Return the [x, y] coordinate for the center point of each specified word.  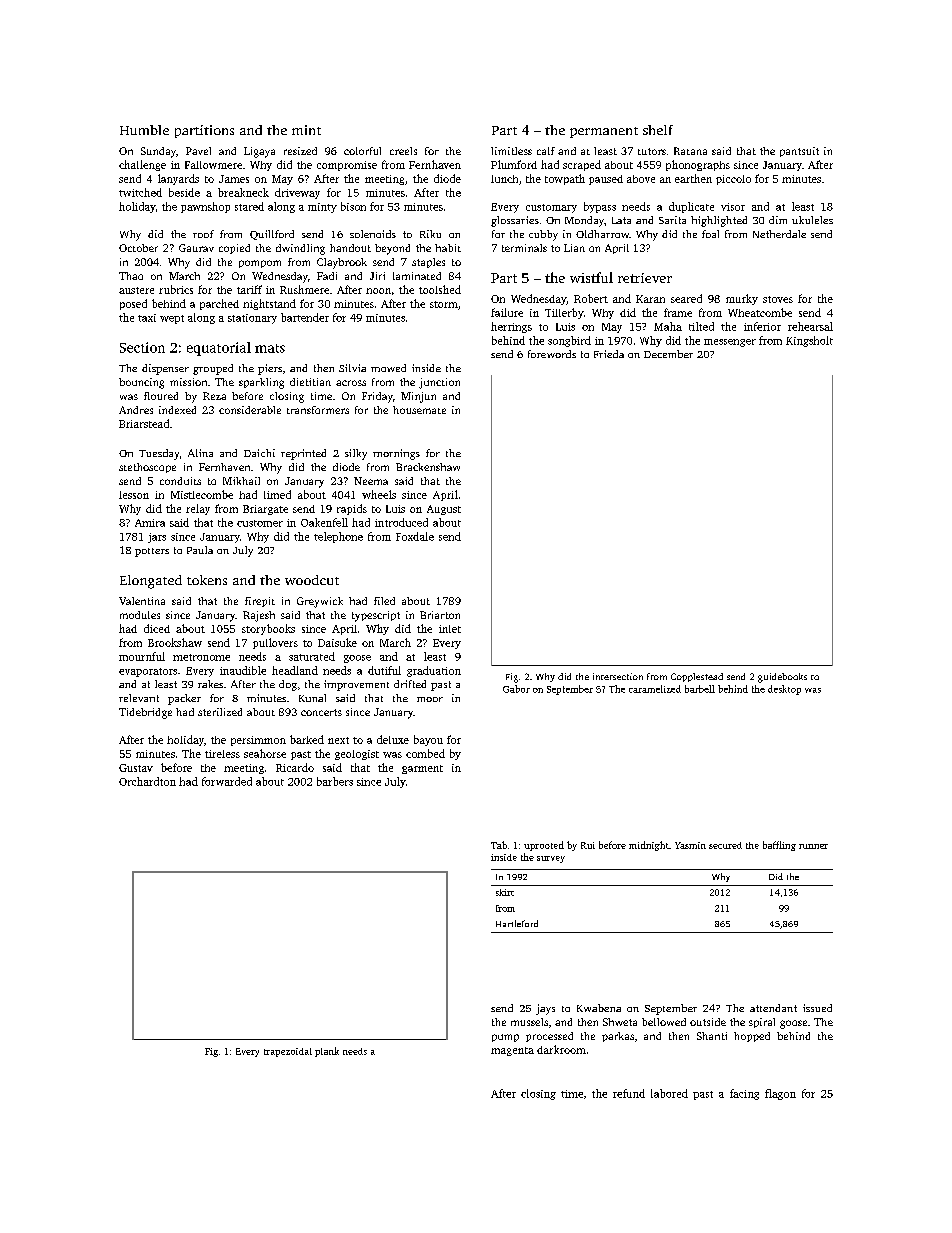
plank [327, 1052]
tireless [222, 754]
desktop [784, 690]
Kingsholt [809, 341]
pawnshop [205, 207]
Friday [377, 397]
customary [551, 208]
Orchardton [147, 781]
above [641, 179]
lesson [134, 495]
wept [172, 319]
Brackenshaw [428, 467]
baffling [779, 846]
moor [430, 699]
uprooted [544, 846]
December [668, 354]
